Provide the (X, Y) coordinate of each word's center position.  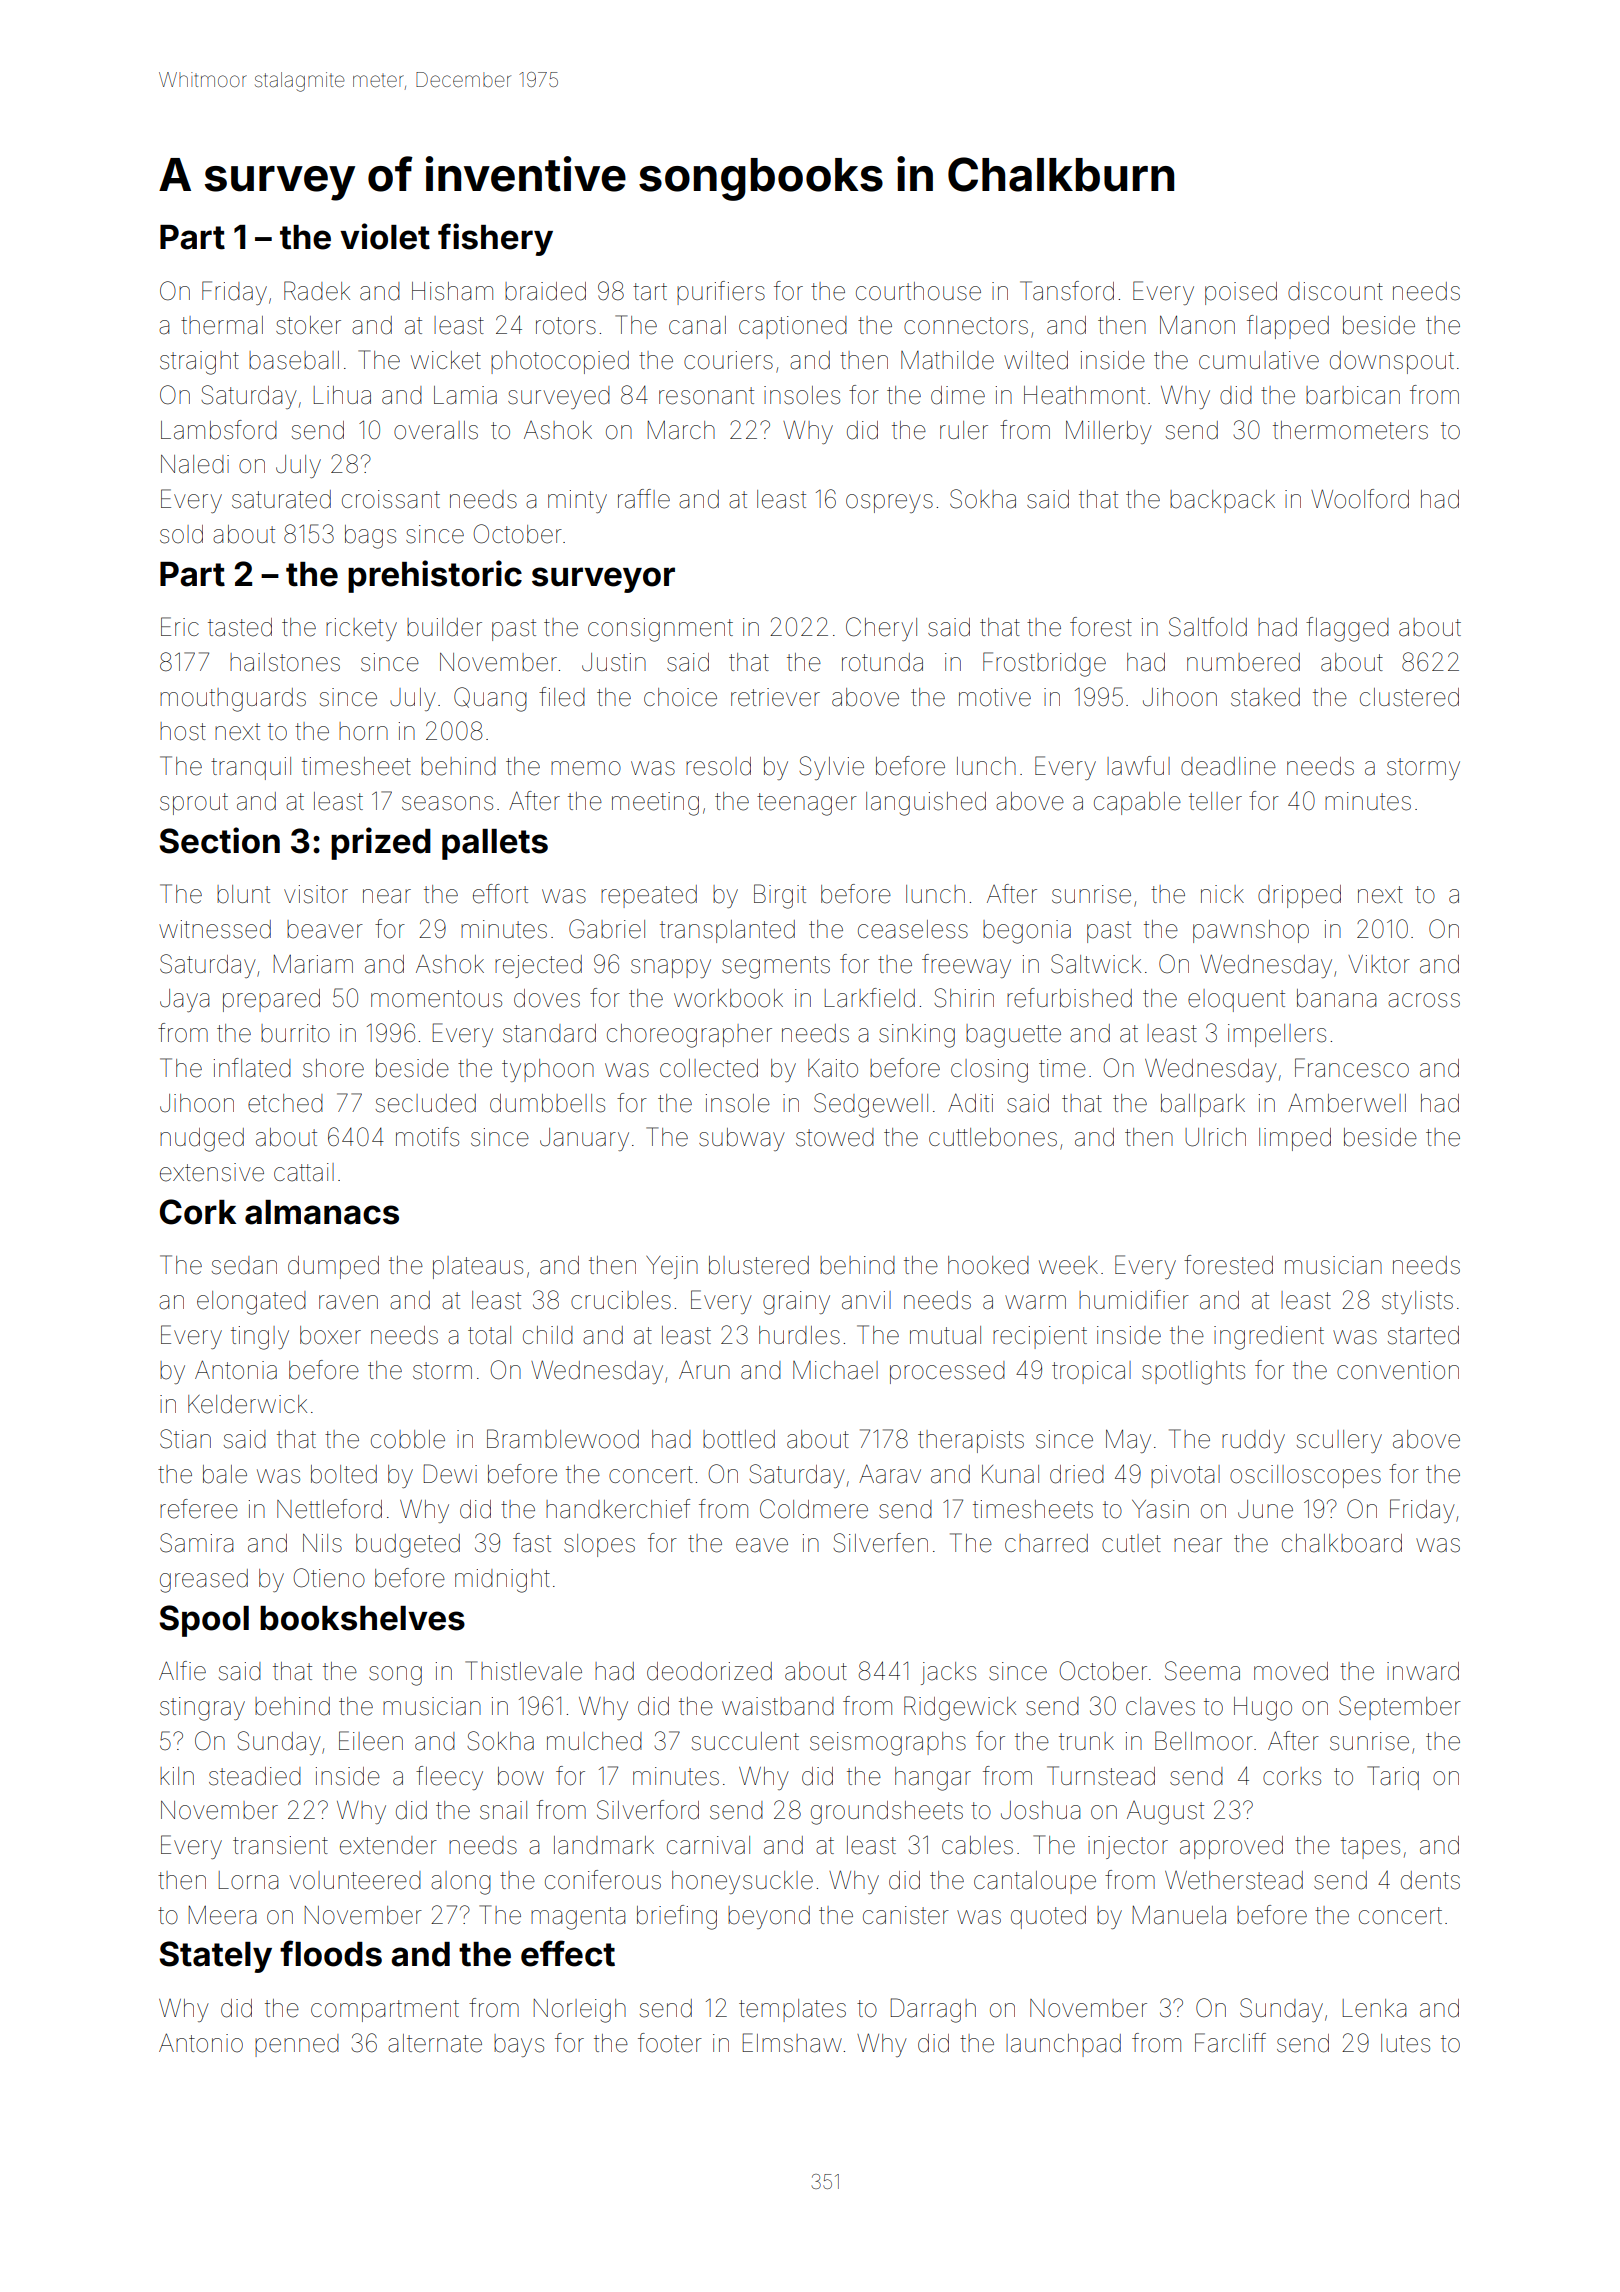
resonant (706, 396)
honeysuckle (742, 1882)
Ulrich (1215, 1137)
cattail (304, 1172)
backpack (1222, 501)
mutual (945, 1335)
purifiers (721, 293)
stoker (308, 325)
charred (1046, 1543)
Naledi (195, 464)
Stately (215, 1957)
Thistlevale (523, 1671)
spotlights (1193, 1373)
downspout (1392, 362)
